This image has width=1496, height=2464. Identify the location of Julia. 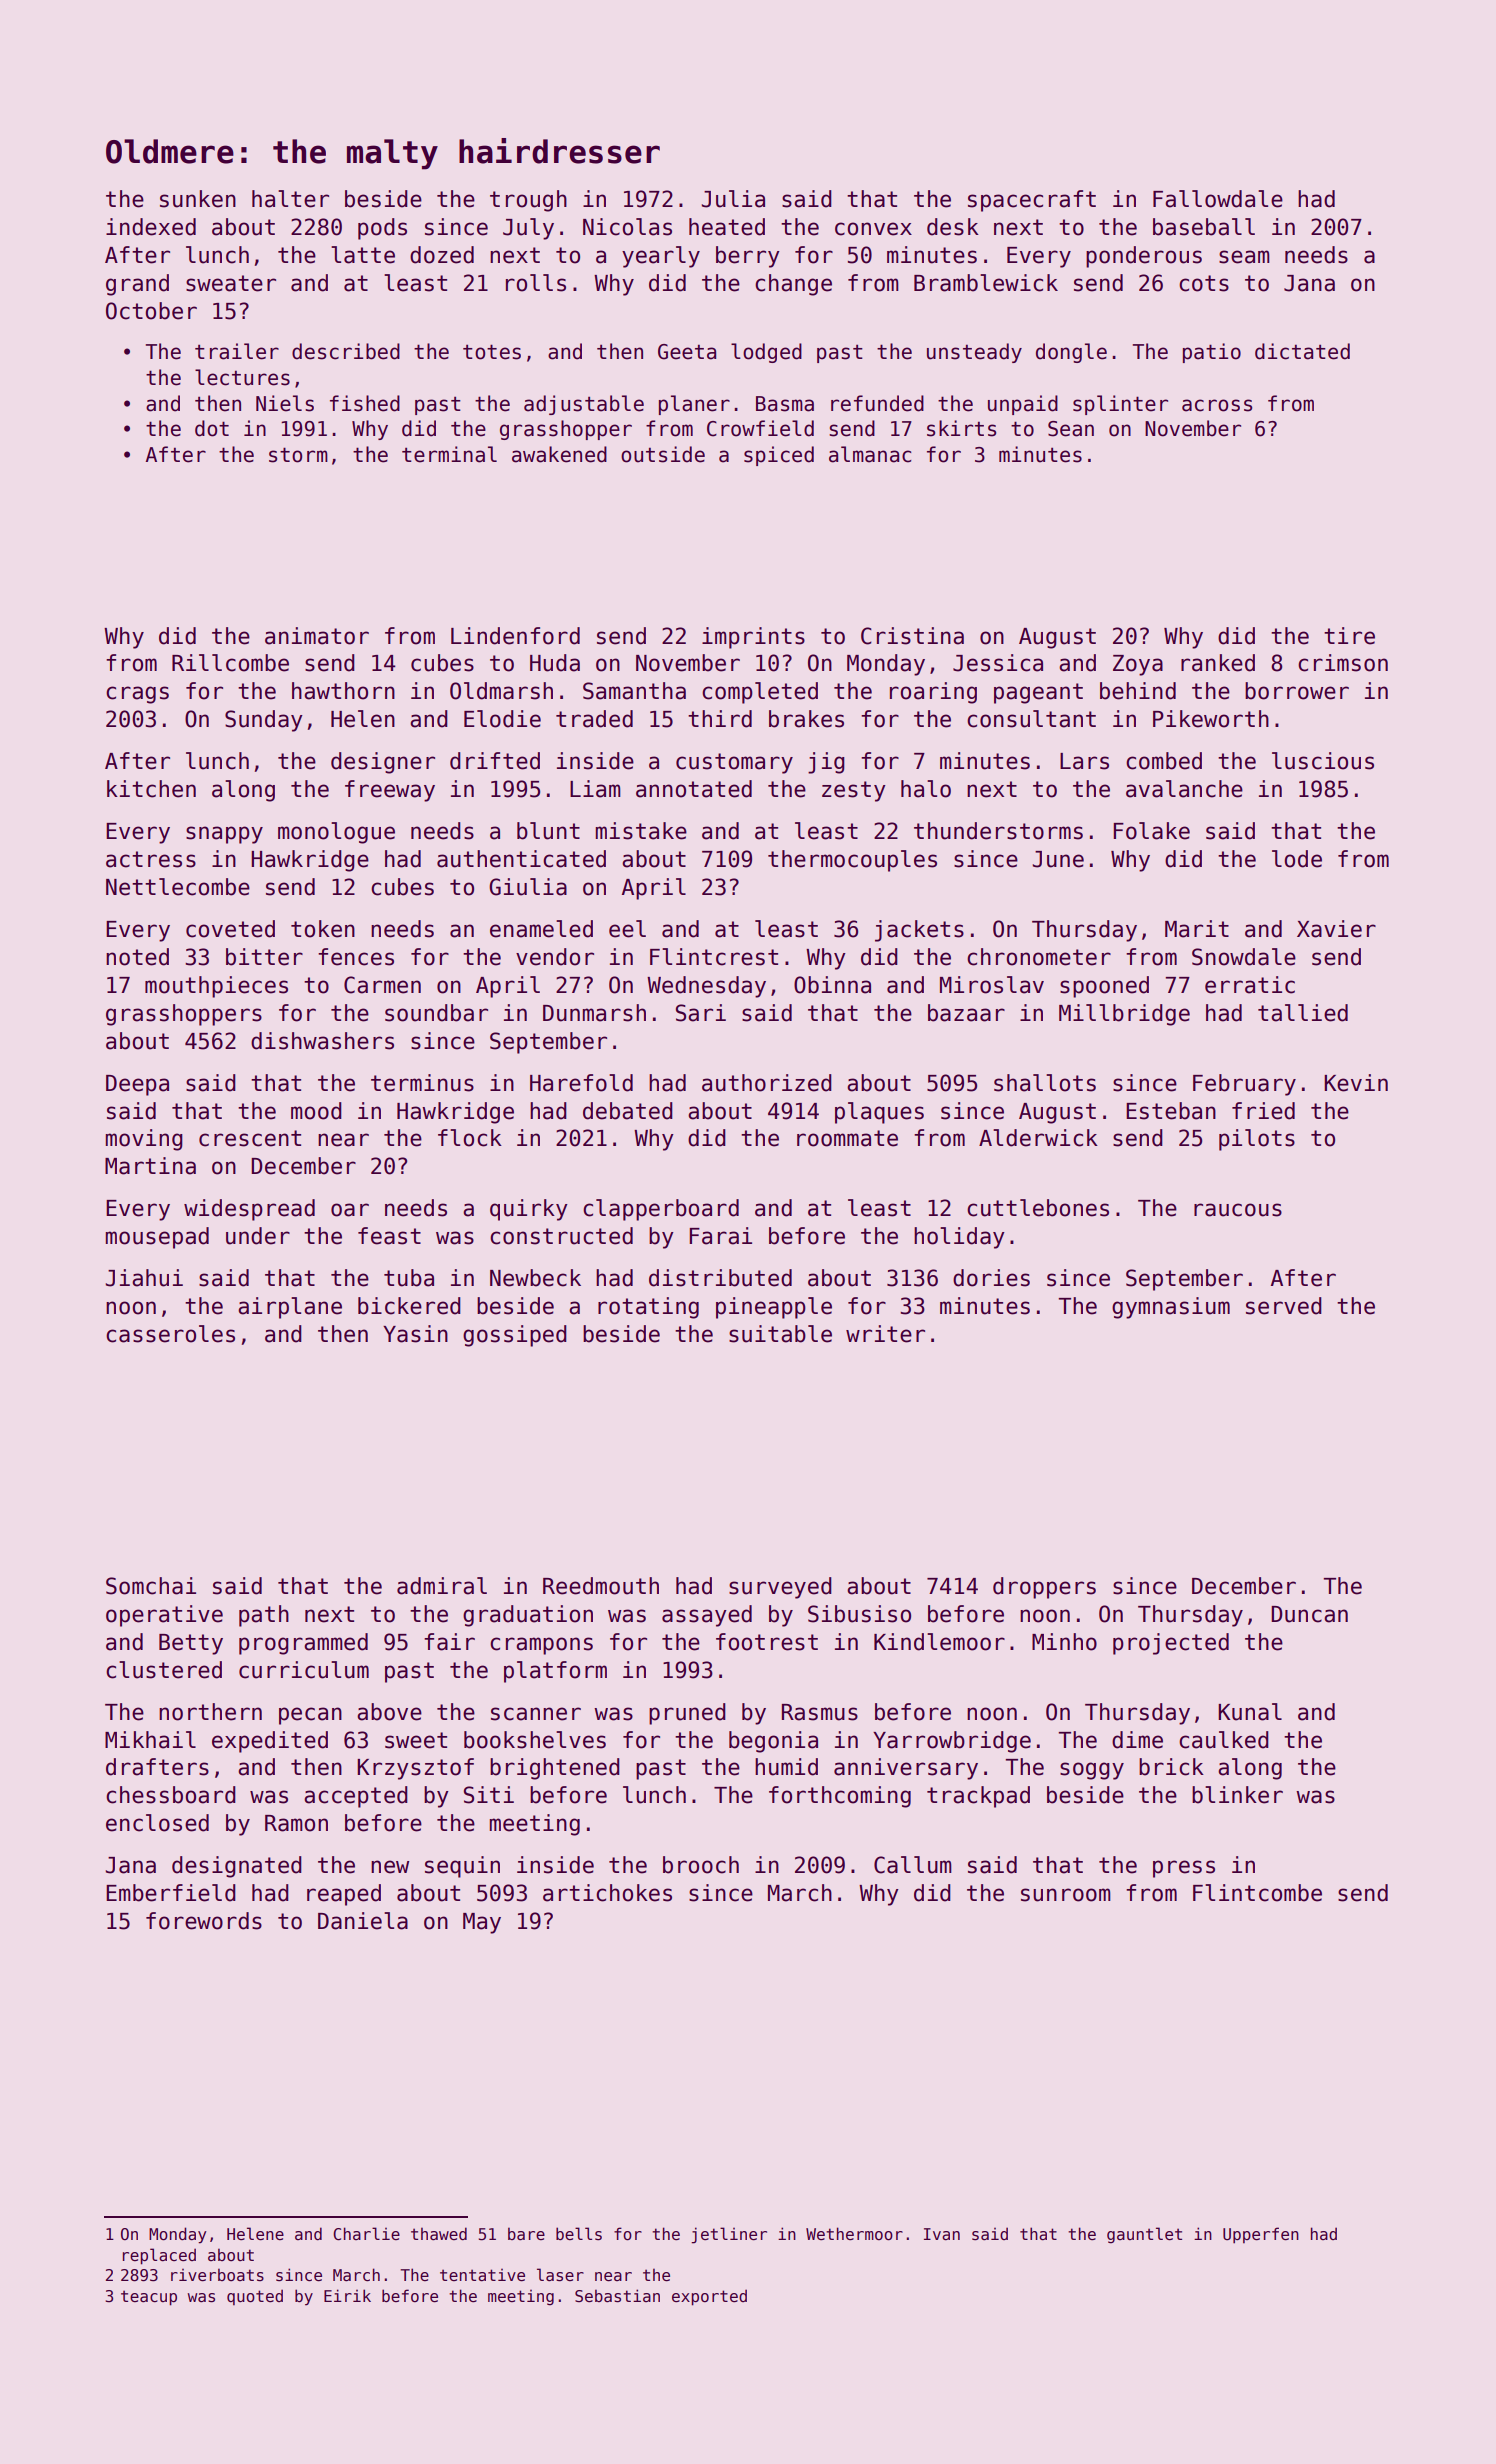
(733, 199).
